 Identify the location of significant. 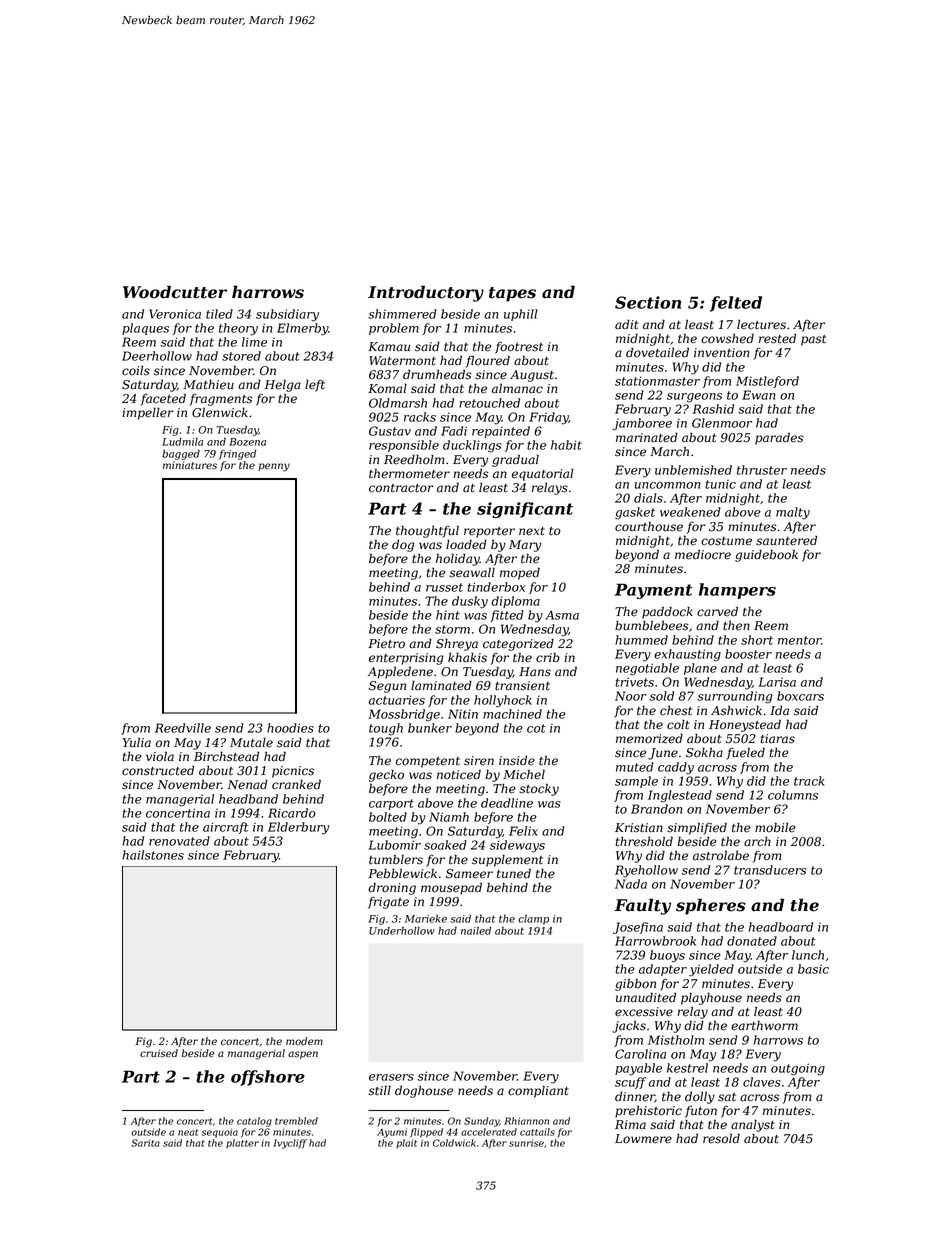
(525, 510).
